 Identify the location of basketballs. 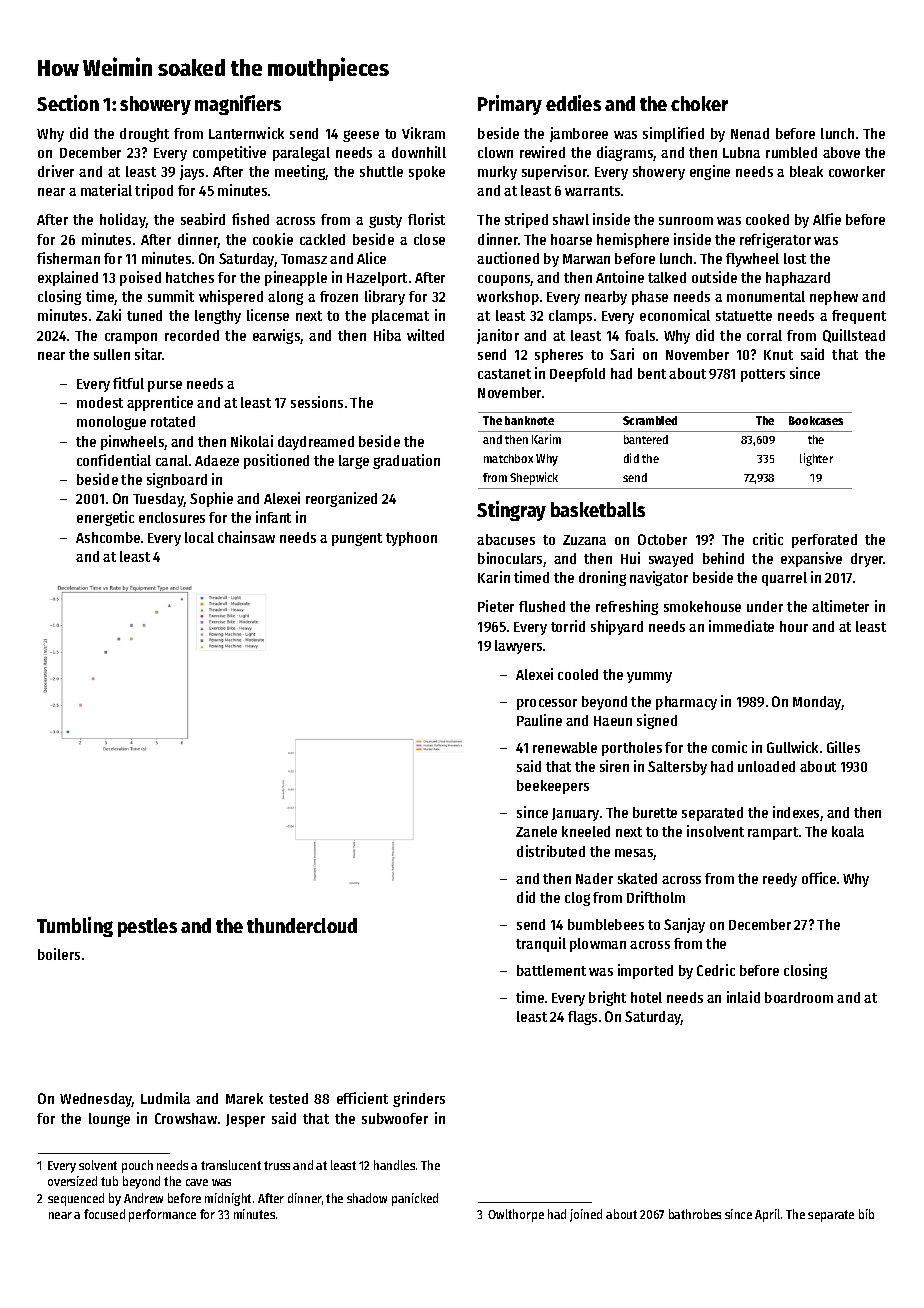
(598, 509).
